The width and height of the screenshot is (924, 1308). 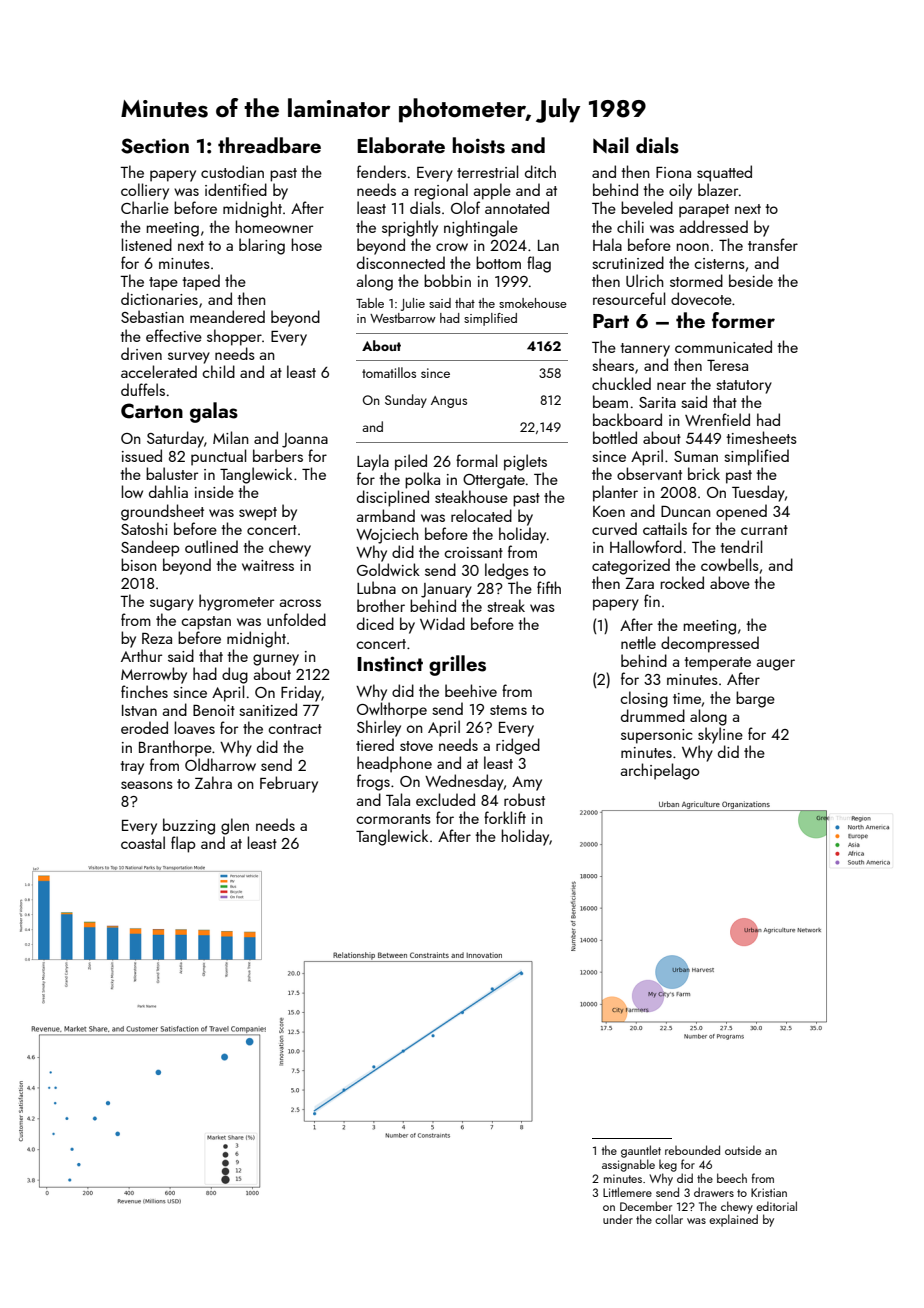 What do you see at coordinates (618, 1219) in the screenshot?
I see `under` at bounding box center [618, 1219].
